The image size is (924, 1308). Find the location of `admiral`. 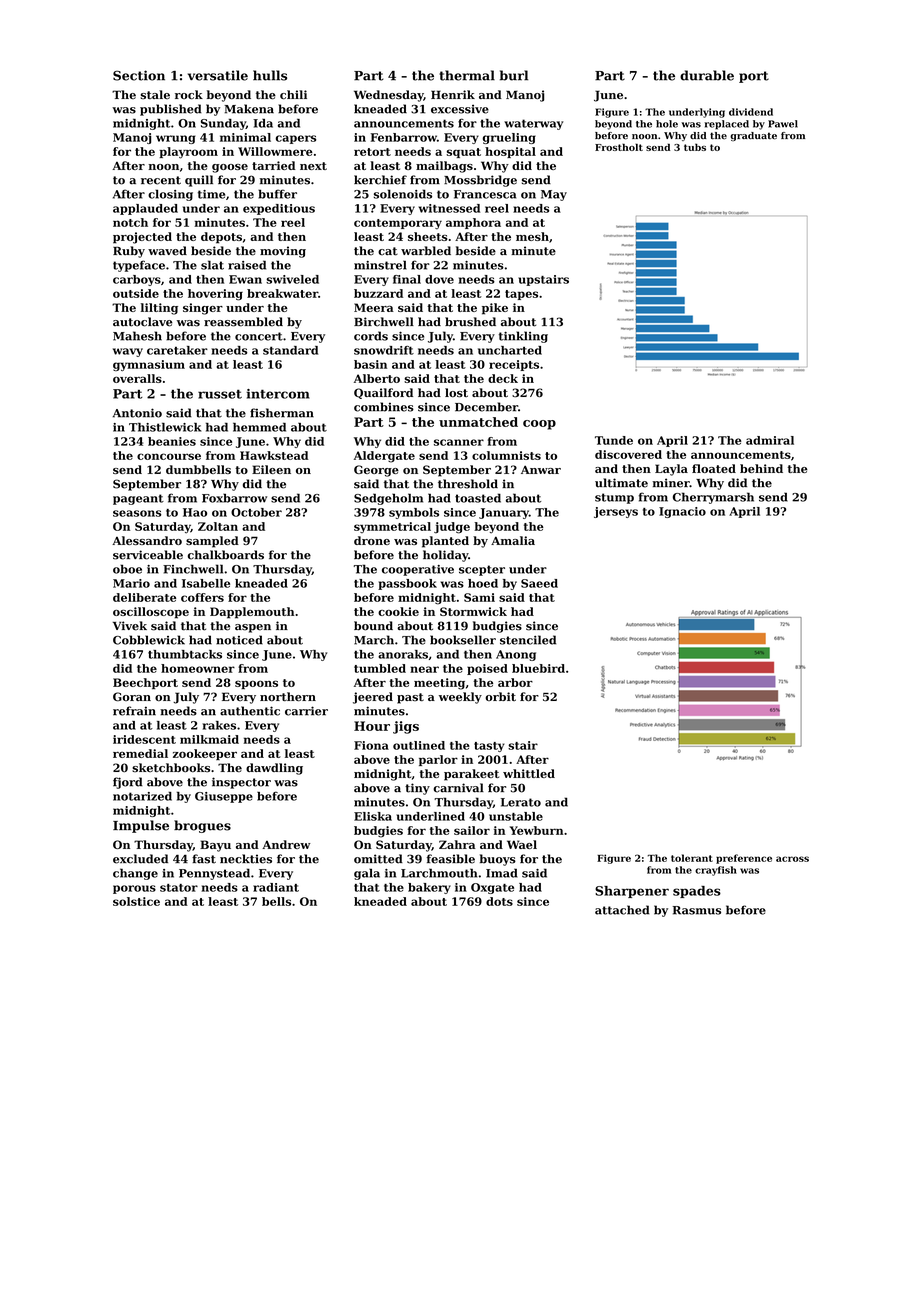

admiral is located at coordinates (770, 440).
